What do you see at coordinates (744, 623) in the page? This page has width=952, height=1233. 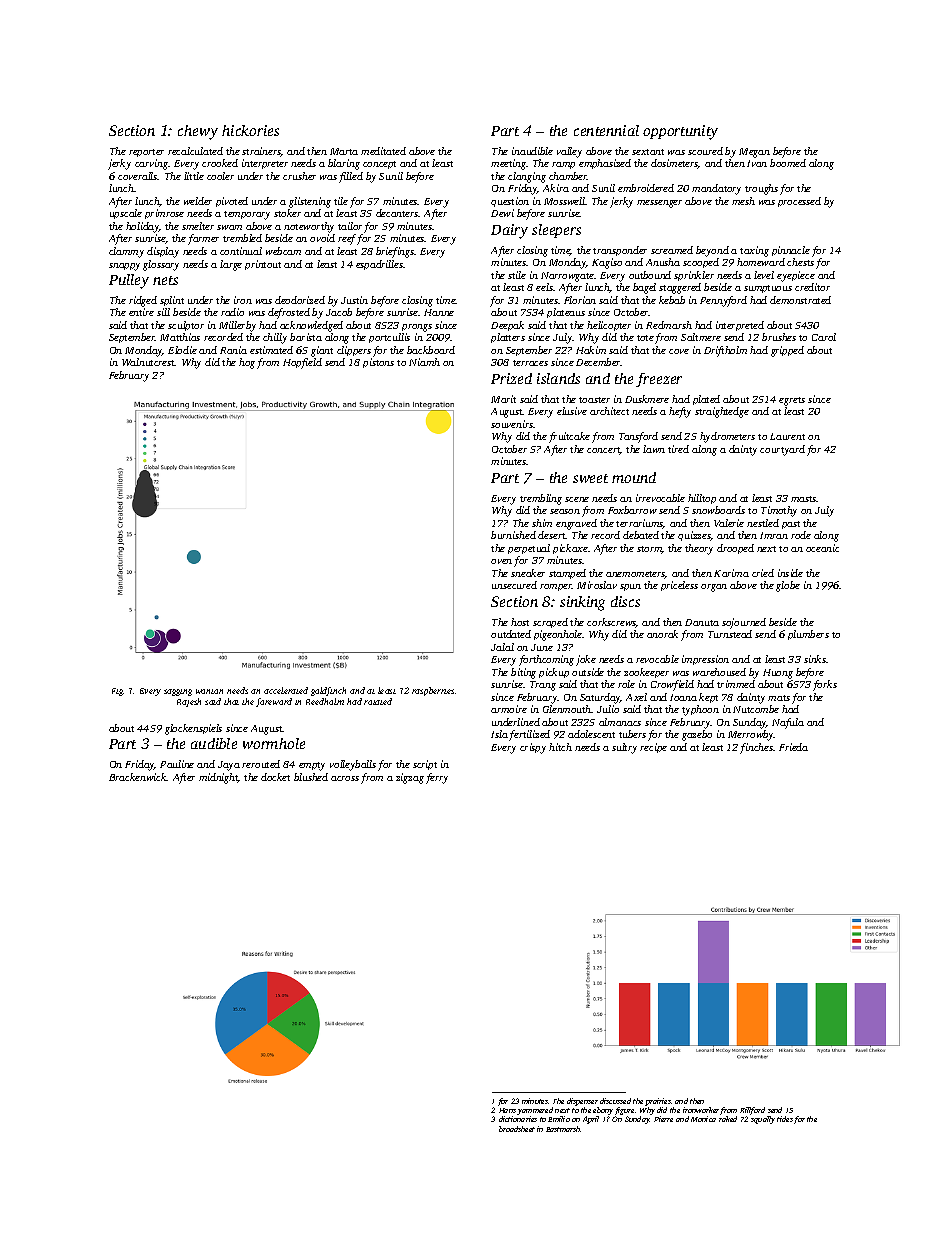 I see `sojourned` at bounding box center [744, 623].
